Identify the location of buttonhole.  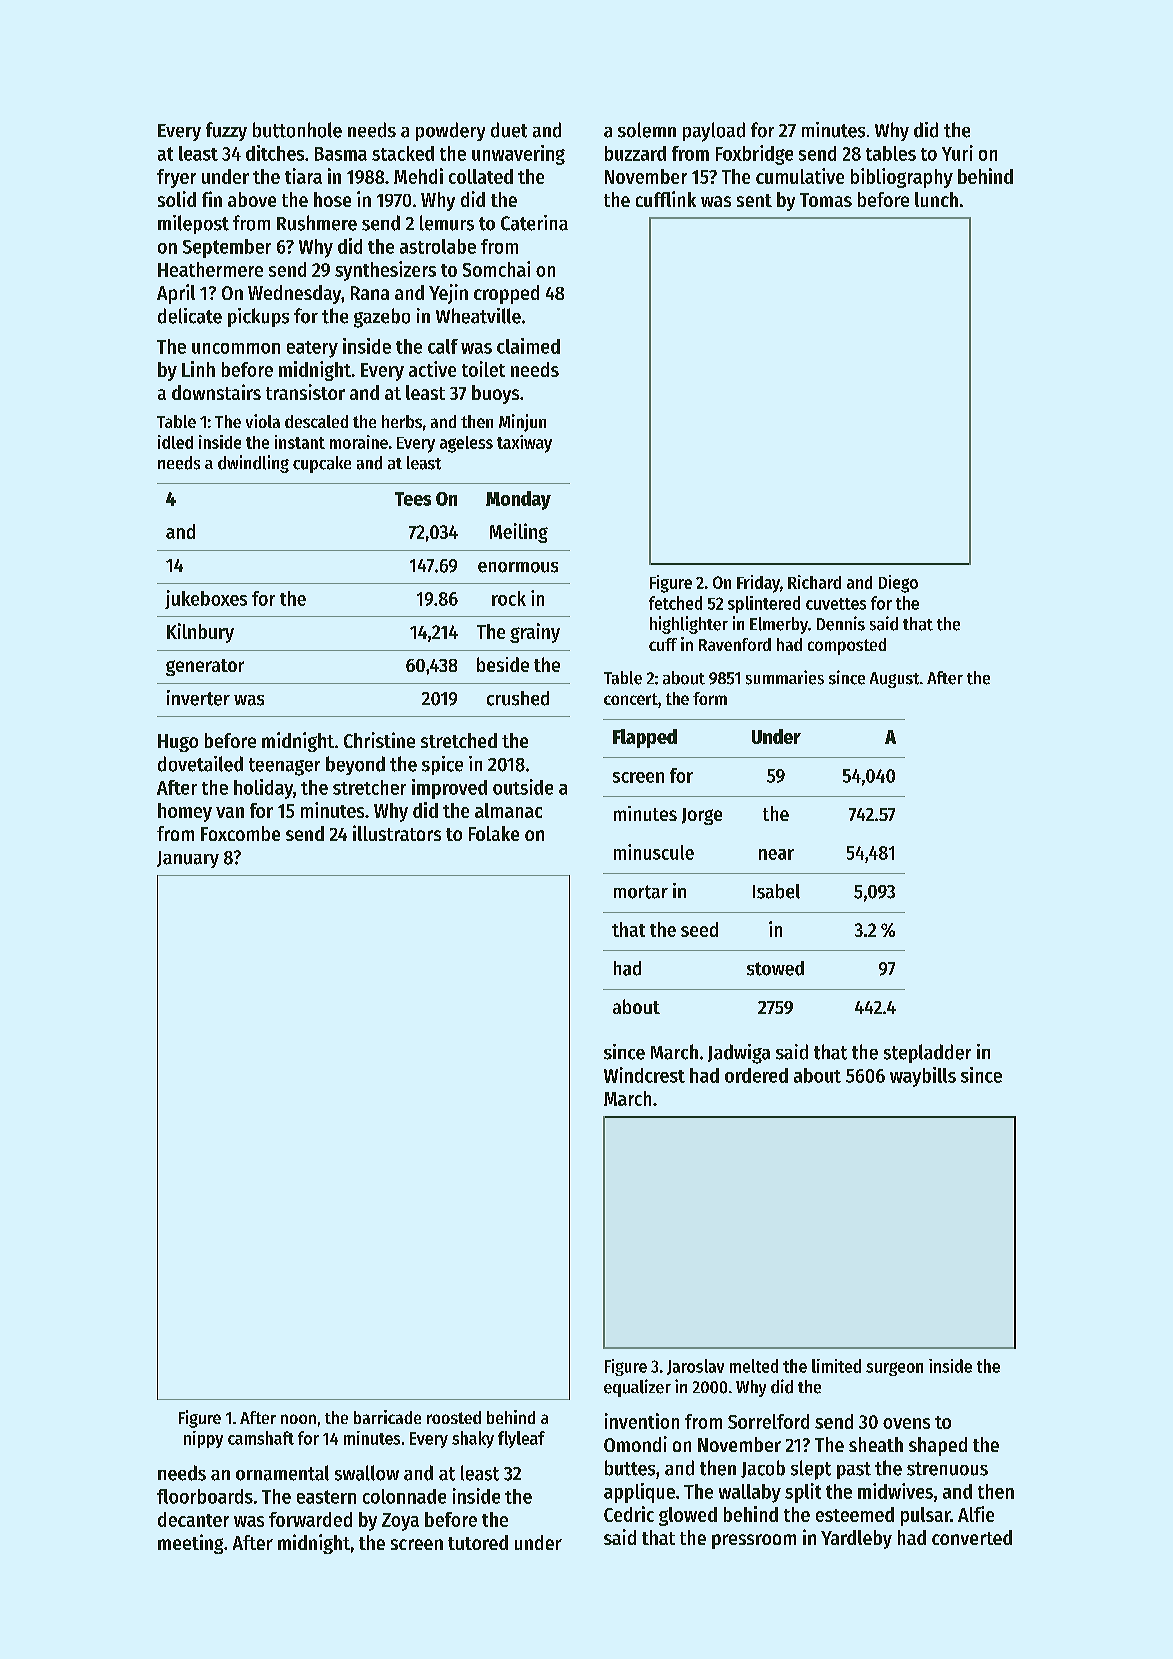
(297, 130).
